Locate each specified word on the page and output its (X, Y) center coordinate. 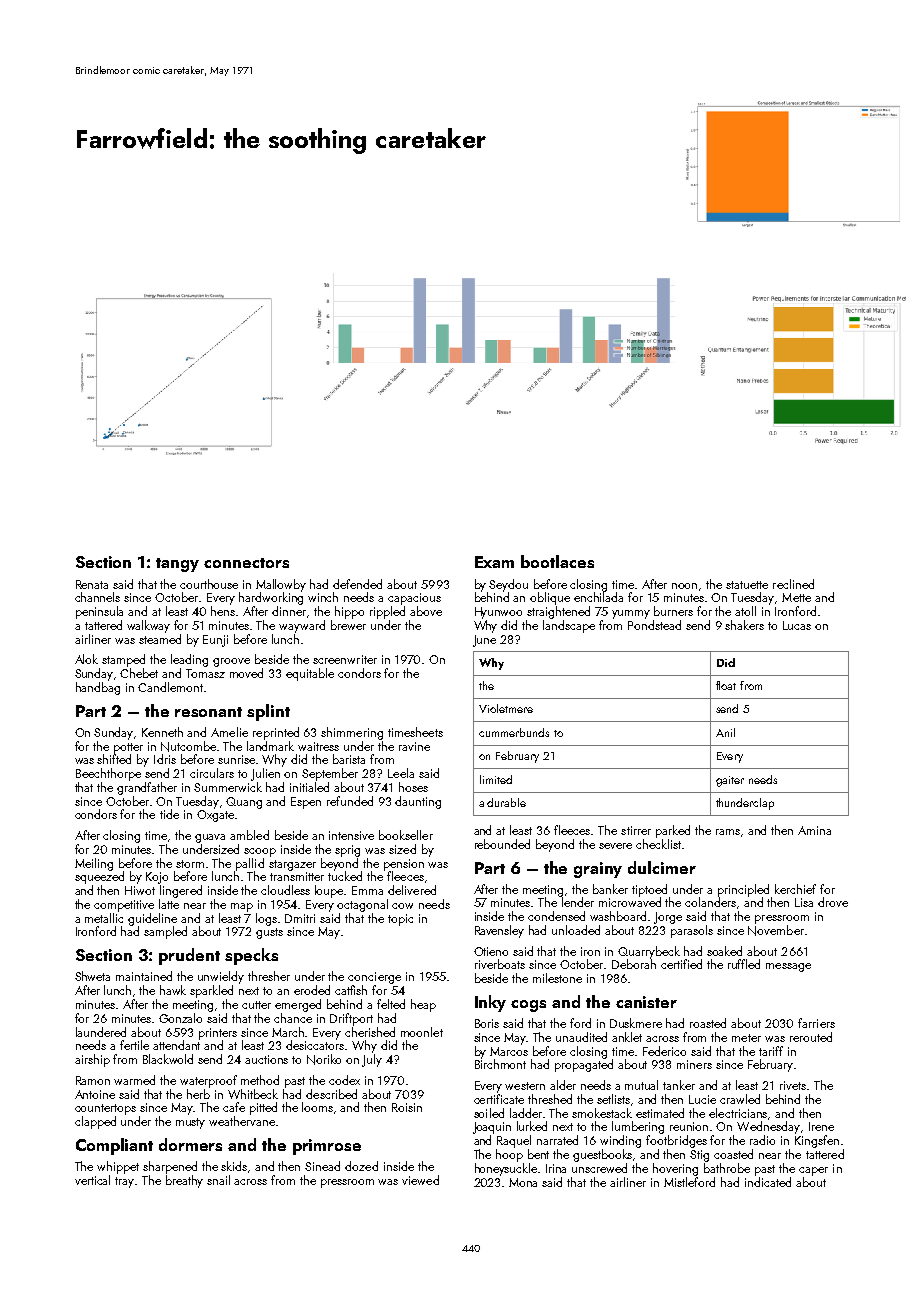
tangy (177, 565)
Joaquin (492, 1128)
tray (125, 1182)
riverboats (500, 964)
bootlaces (557, 561)
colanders (711, 903)
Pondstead (654, 625)
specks (251, 956)
